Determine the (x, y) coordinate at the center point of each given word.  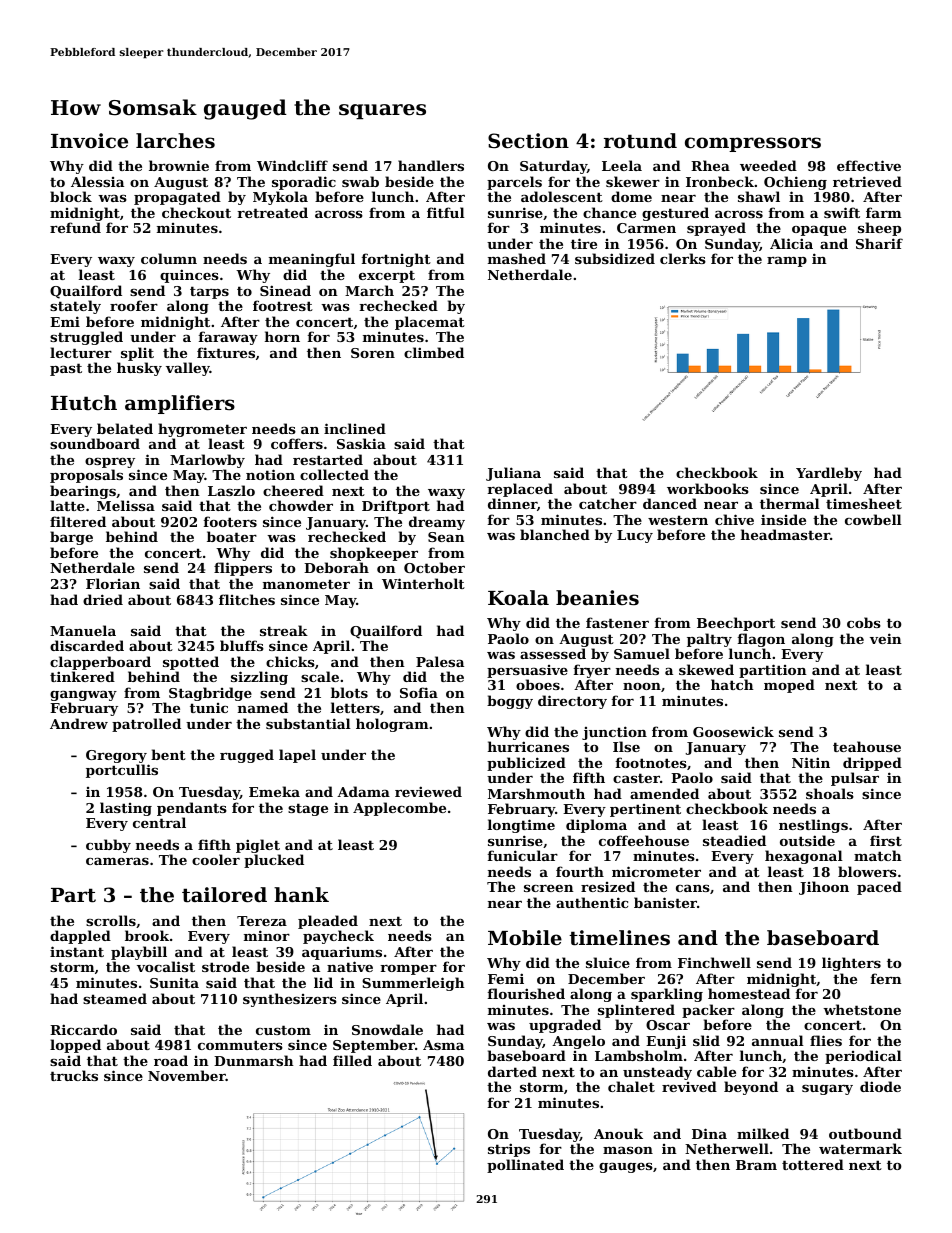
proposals (86, 476)
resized (608, 886)
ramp (787, 262)
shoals (830, 793)
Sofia (419, 692)
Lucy (635, 536)
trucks (74, 1075)
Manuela (83, 630)
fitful (446, 212)
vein (886, 638)
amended (664, 793)
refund (75, 228)
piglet (258, 846)
